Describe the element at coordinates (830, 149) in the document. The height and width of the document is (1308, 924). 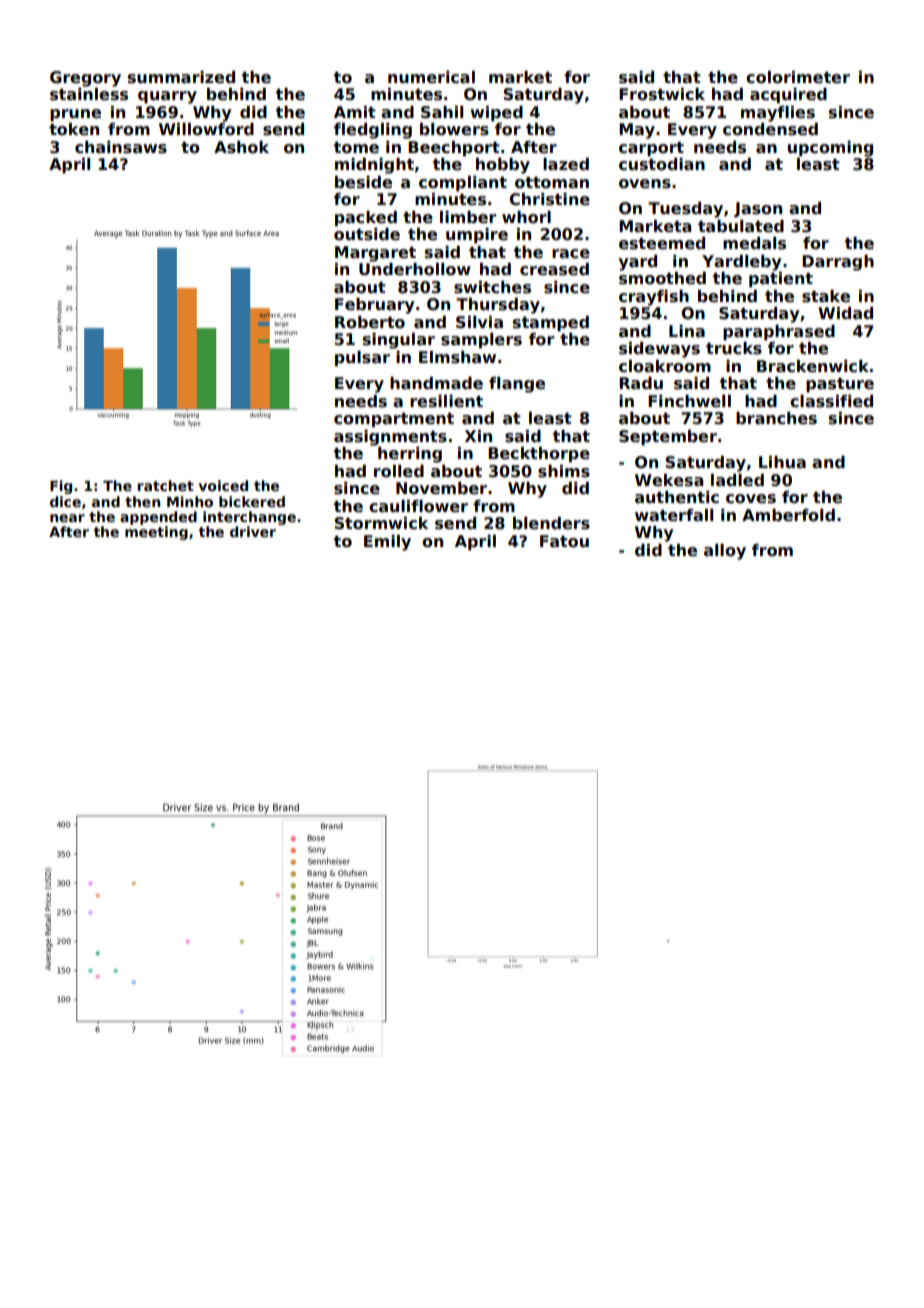
I see `upcoming` at that location.
